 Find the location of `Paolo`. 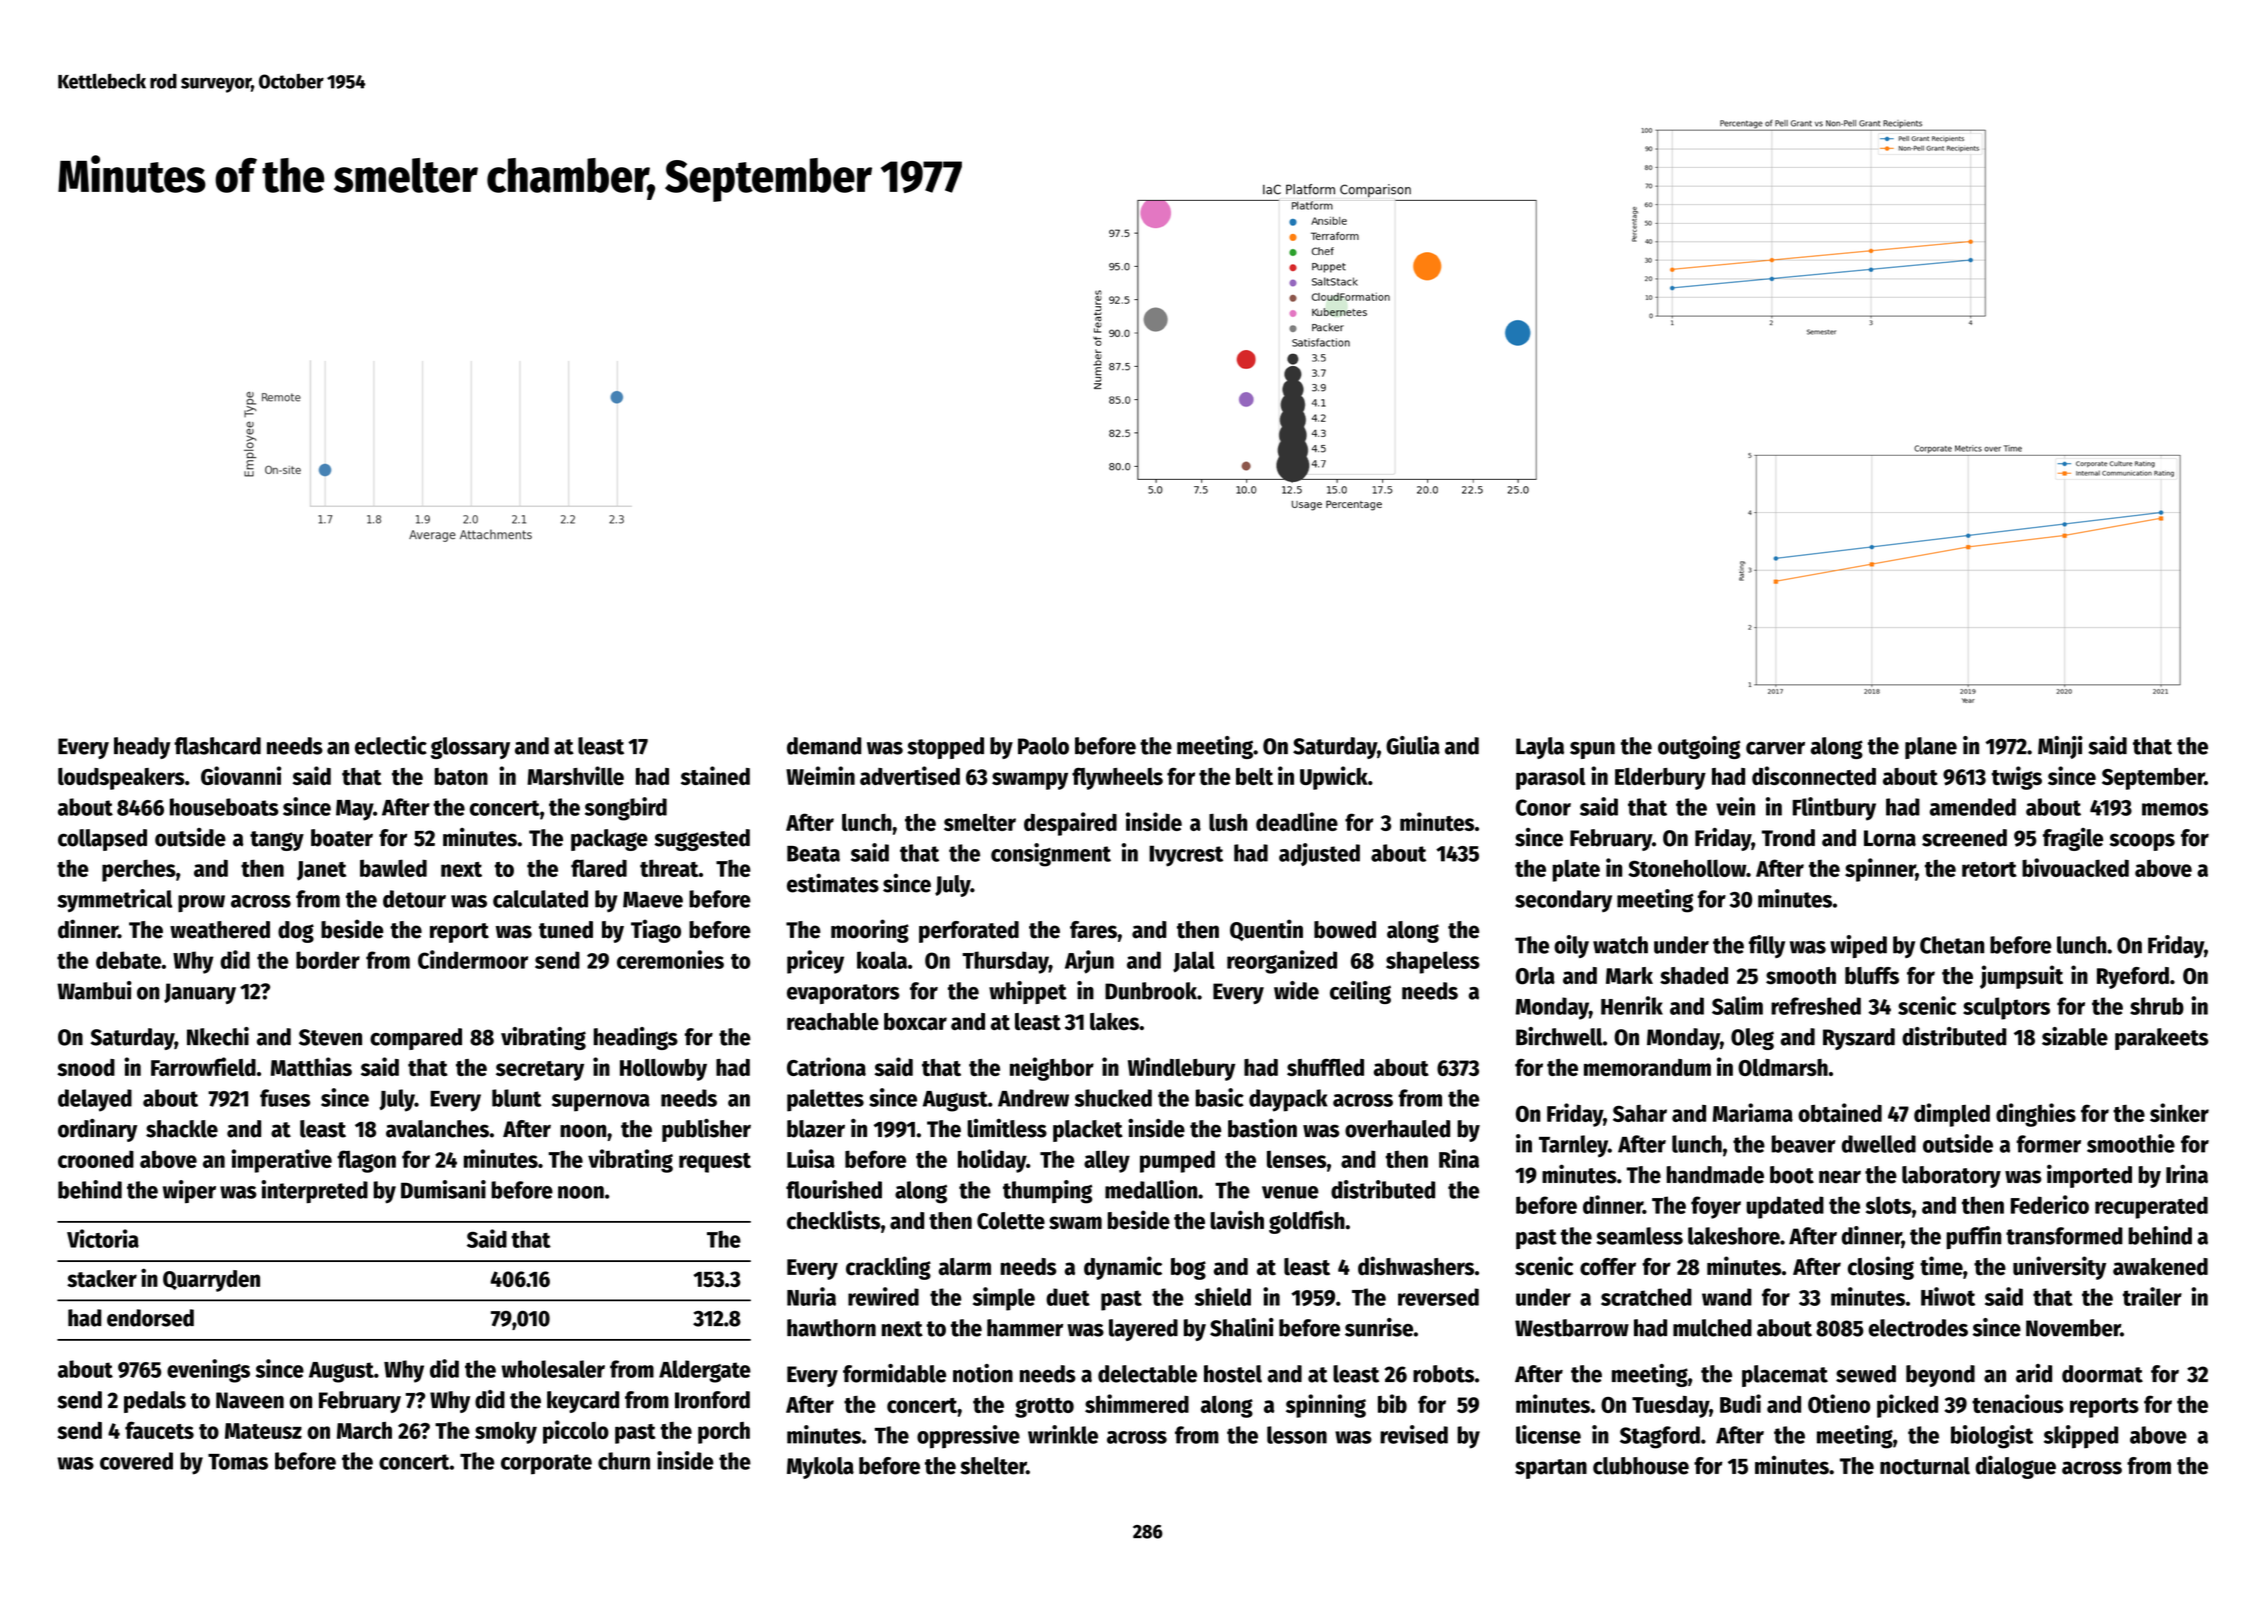

Paolo is located at coordinates (1043, 746).
